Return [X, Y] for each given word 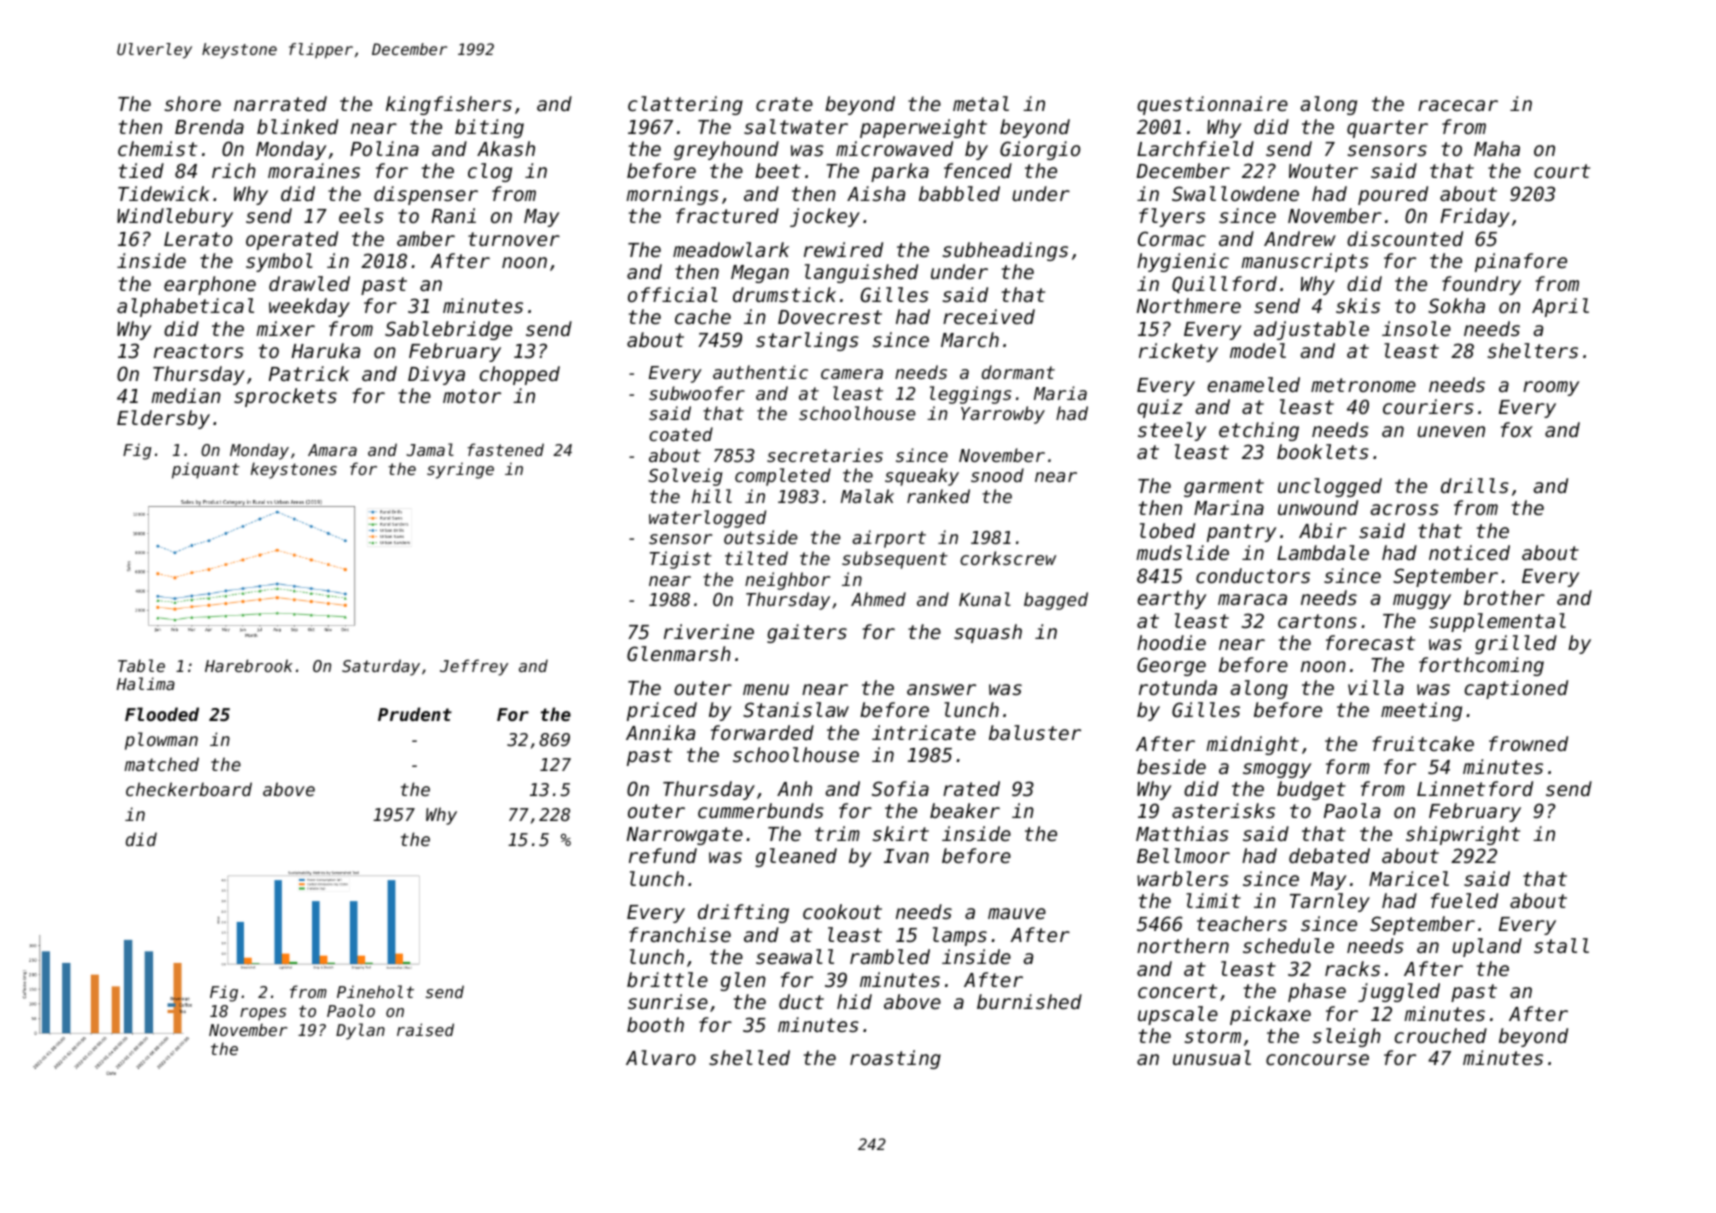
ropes [263, 1014]
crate [784, 104]
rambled [890, 956]
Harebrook [249, 665]
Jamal [430, 449]
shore [192, 103]
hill [712, 496]
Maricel [1409, 878]
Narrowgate [685, 836]
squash [988, 633]
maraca [1252, 599]
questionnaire [1212, 105]
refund [663, 855]
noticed [1469, 552]
